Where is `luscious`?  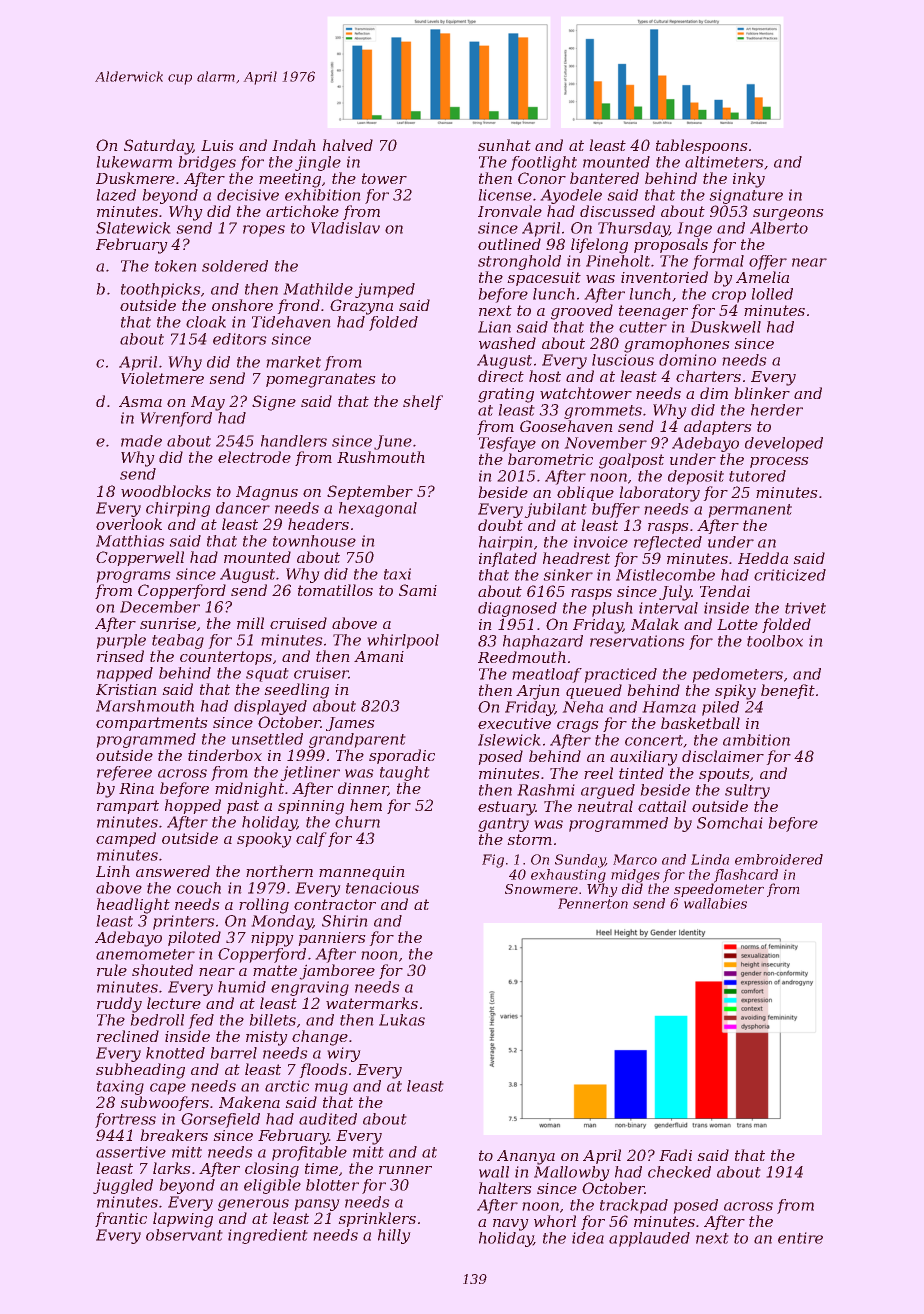 luscious is located at coordinates (623, 360).
